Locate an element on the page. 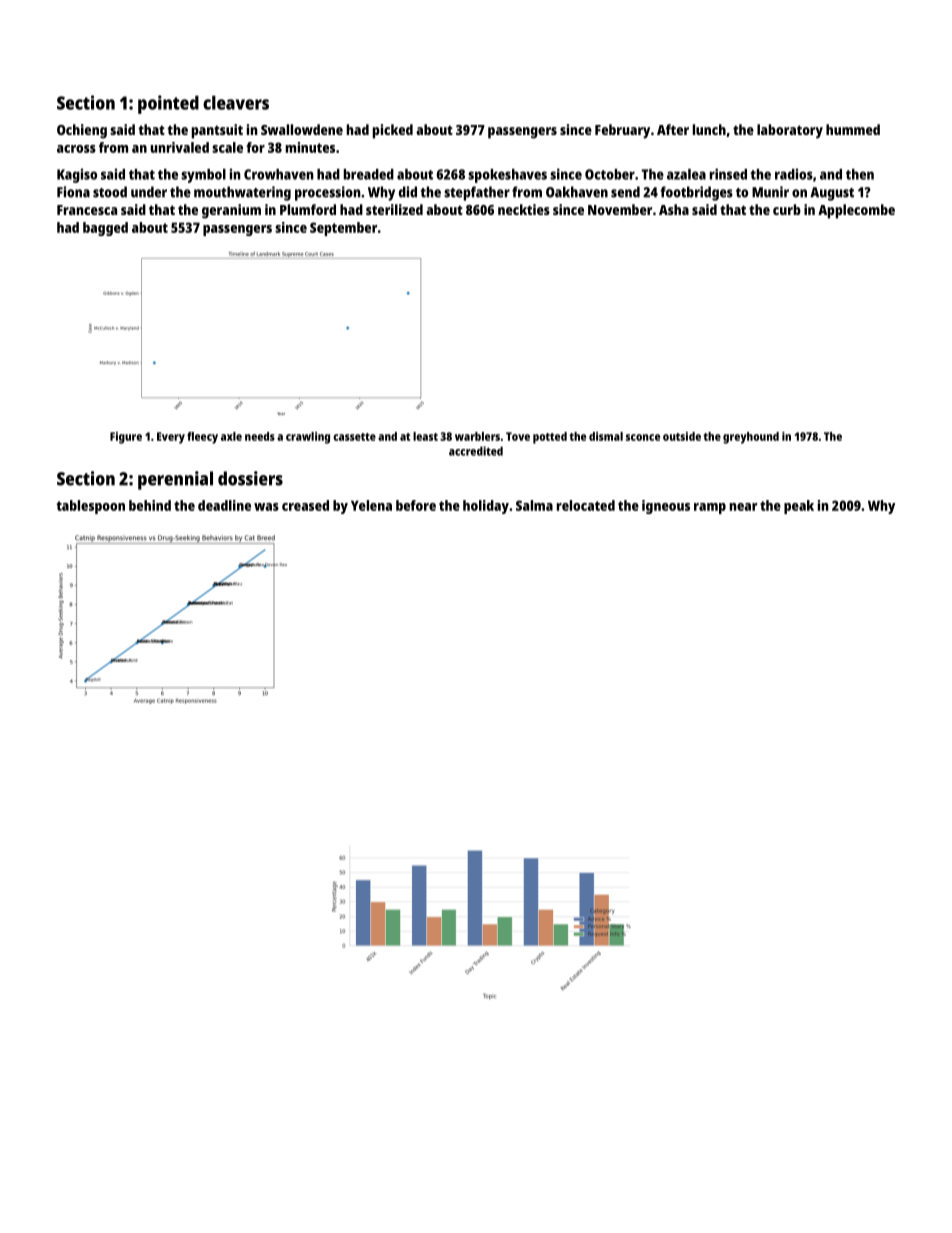 The height and width of the page is (1233, 952). hummed is located at coordinates (853, 129).
